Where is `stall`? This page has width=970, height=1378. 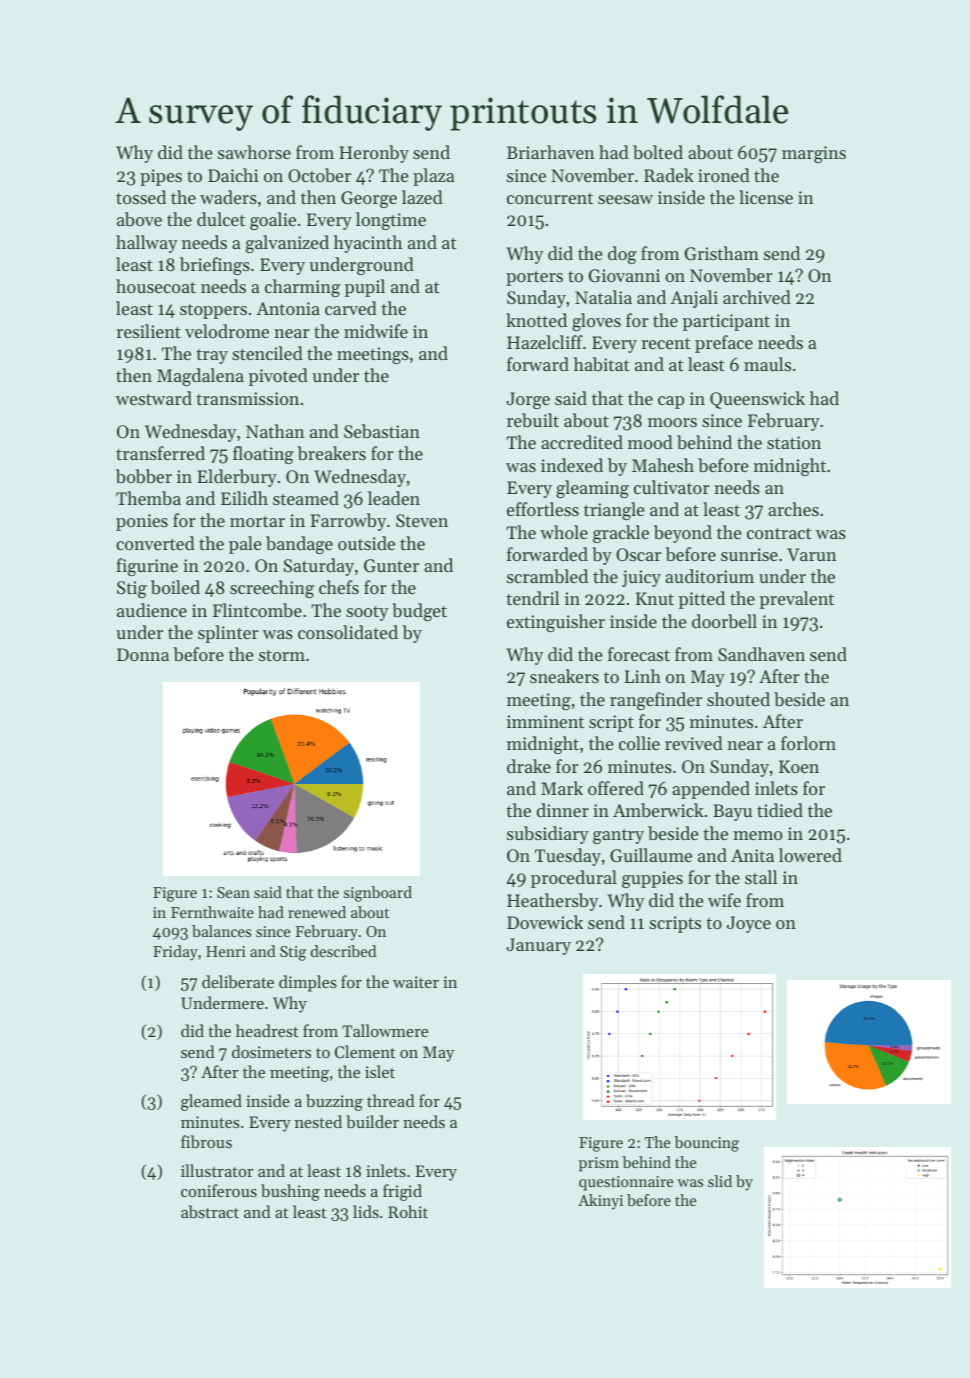 stall is located at coordinates (761, 877).
